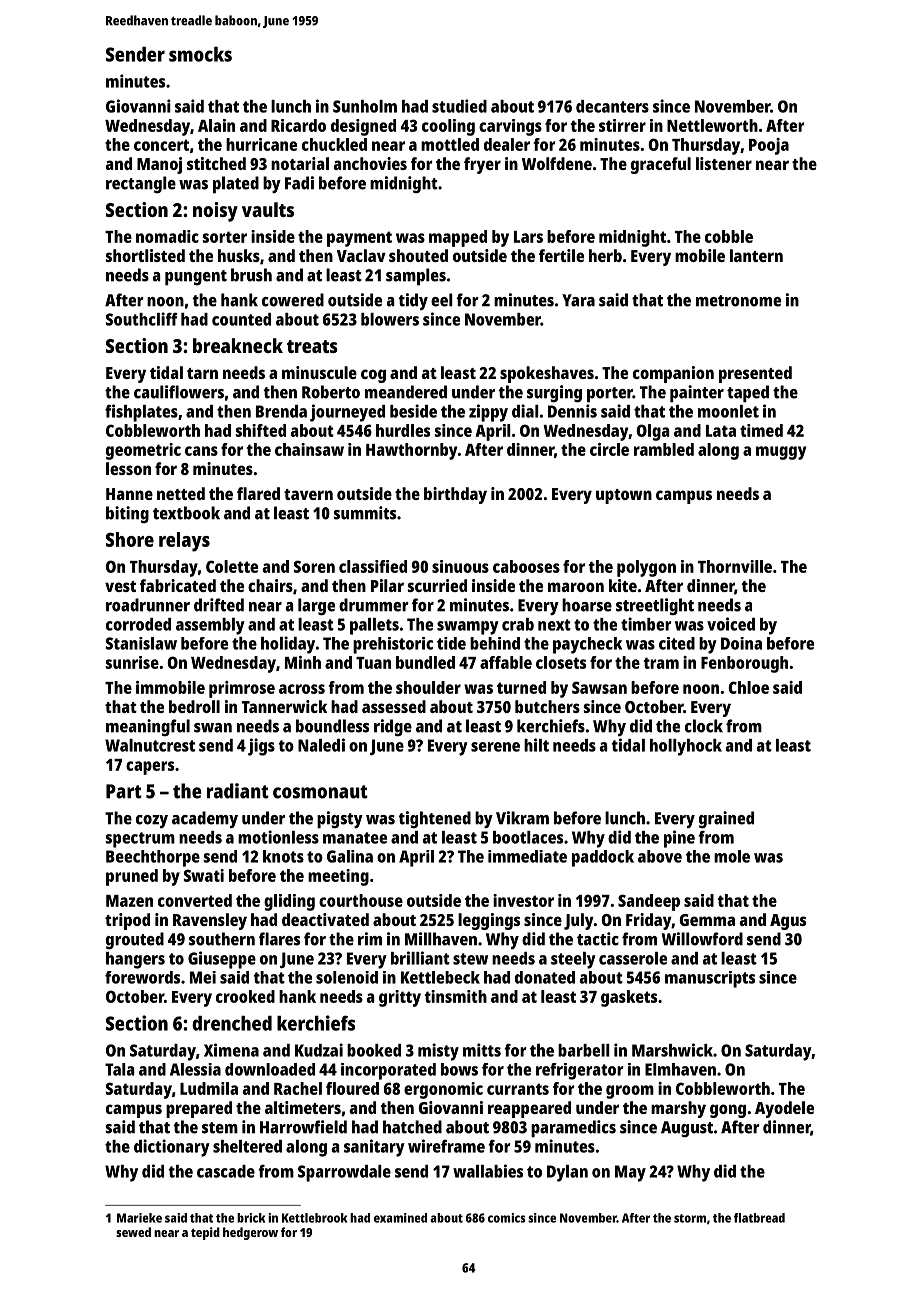  Describe the element at coordinates (686, 747) in the image. I see `hollyhock` at that location.
